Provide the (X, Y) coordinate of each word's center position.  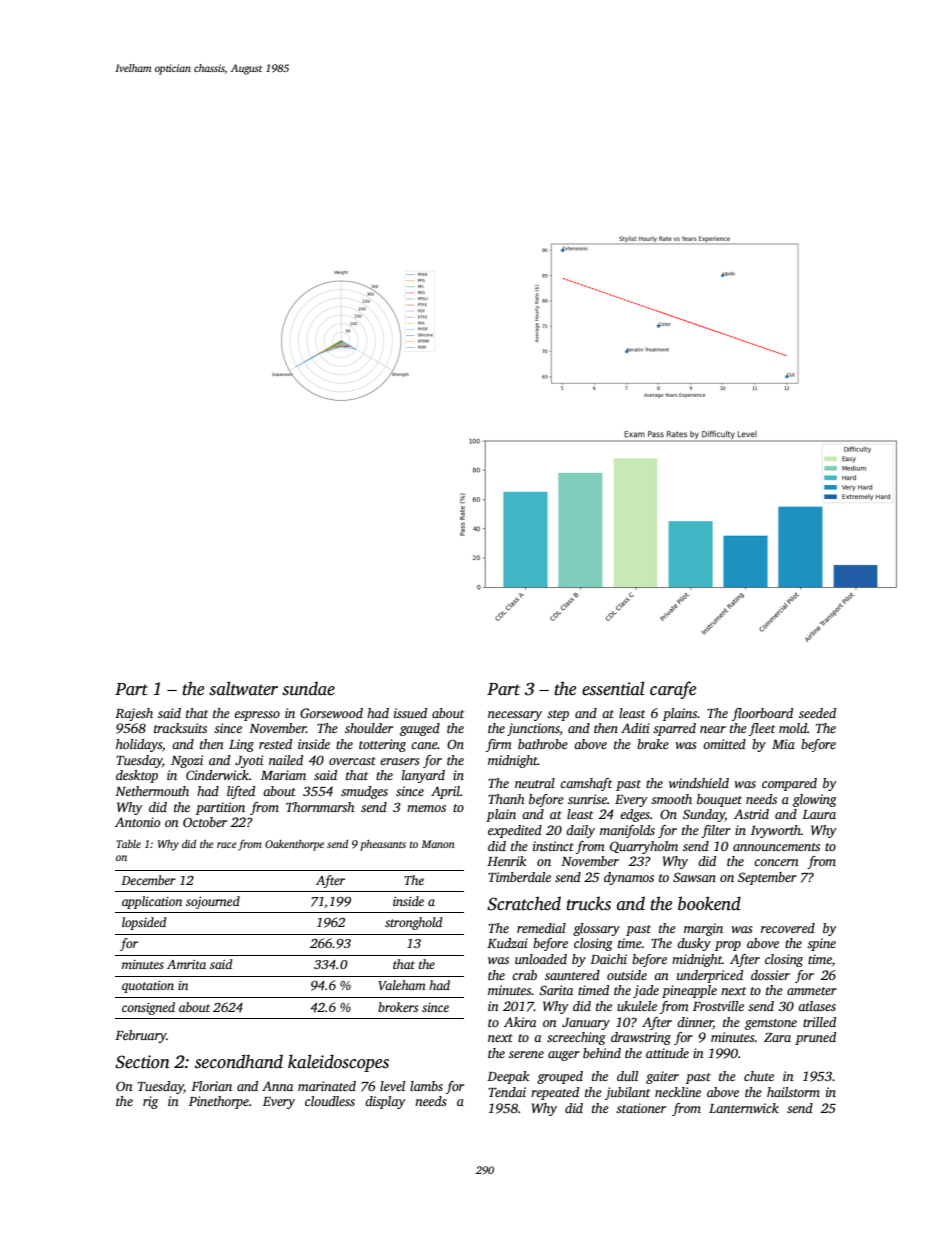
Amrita (186, 964)
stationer (641, 1108)
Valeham (402, 985)
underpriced (710, 976)
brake (653, 744)
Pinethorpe (219, 1102)
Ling (241, 745)
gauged (420, 729)
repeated (555, 1093)
